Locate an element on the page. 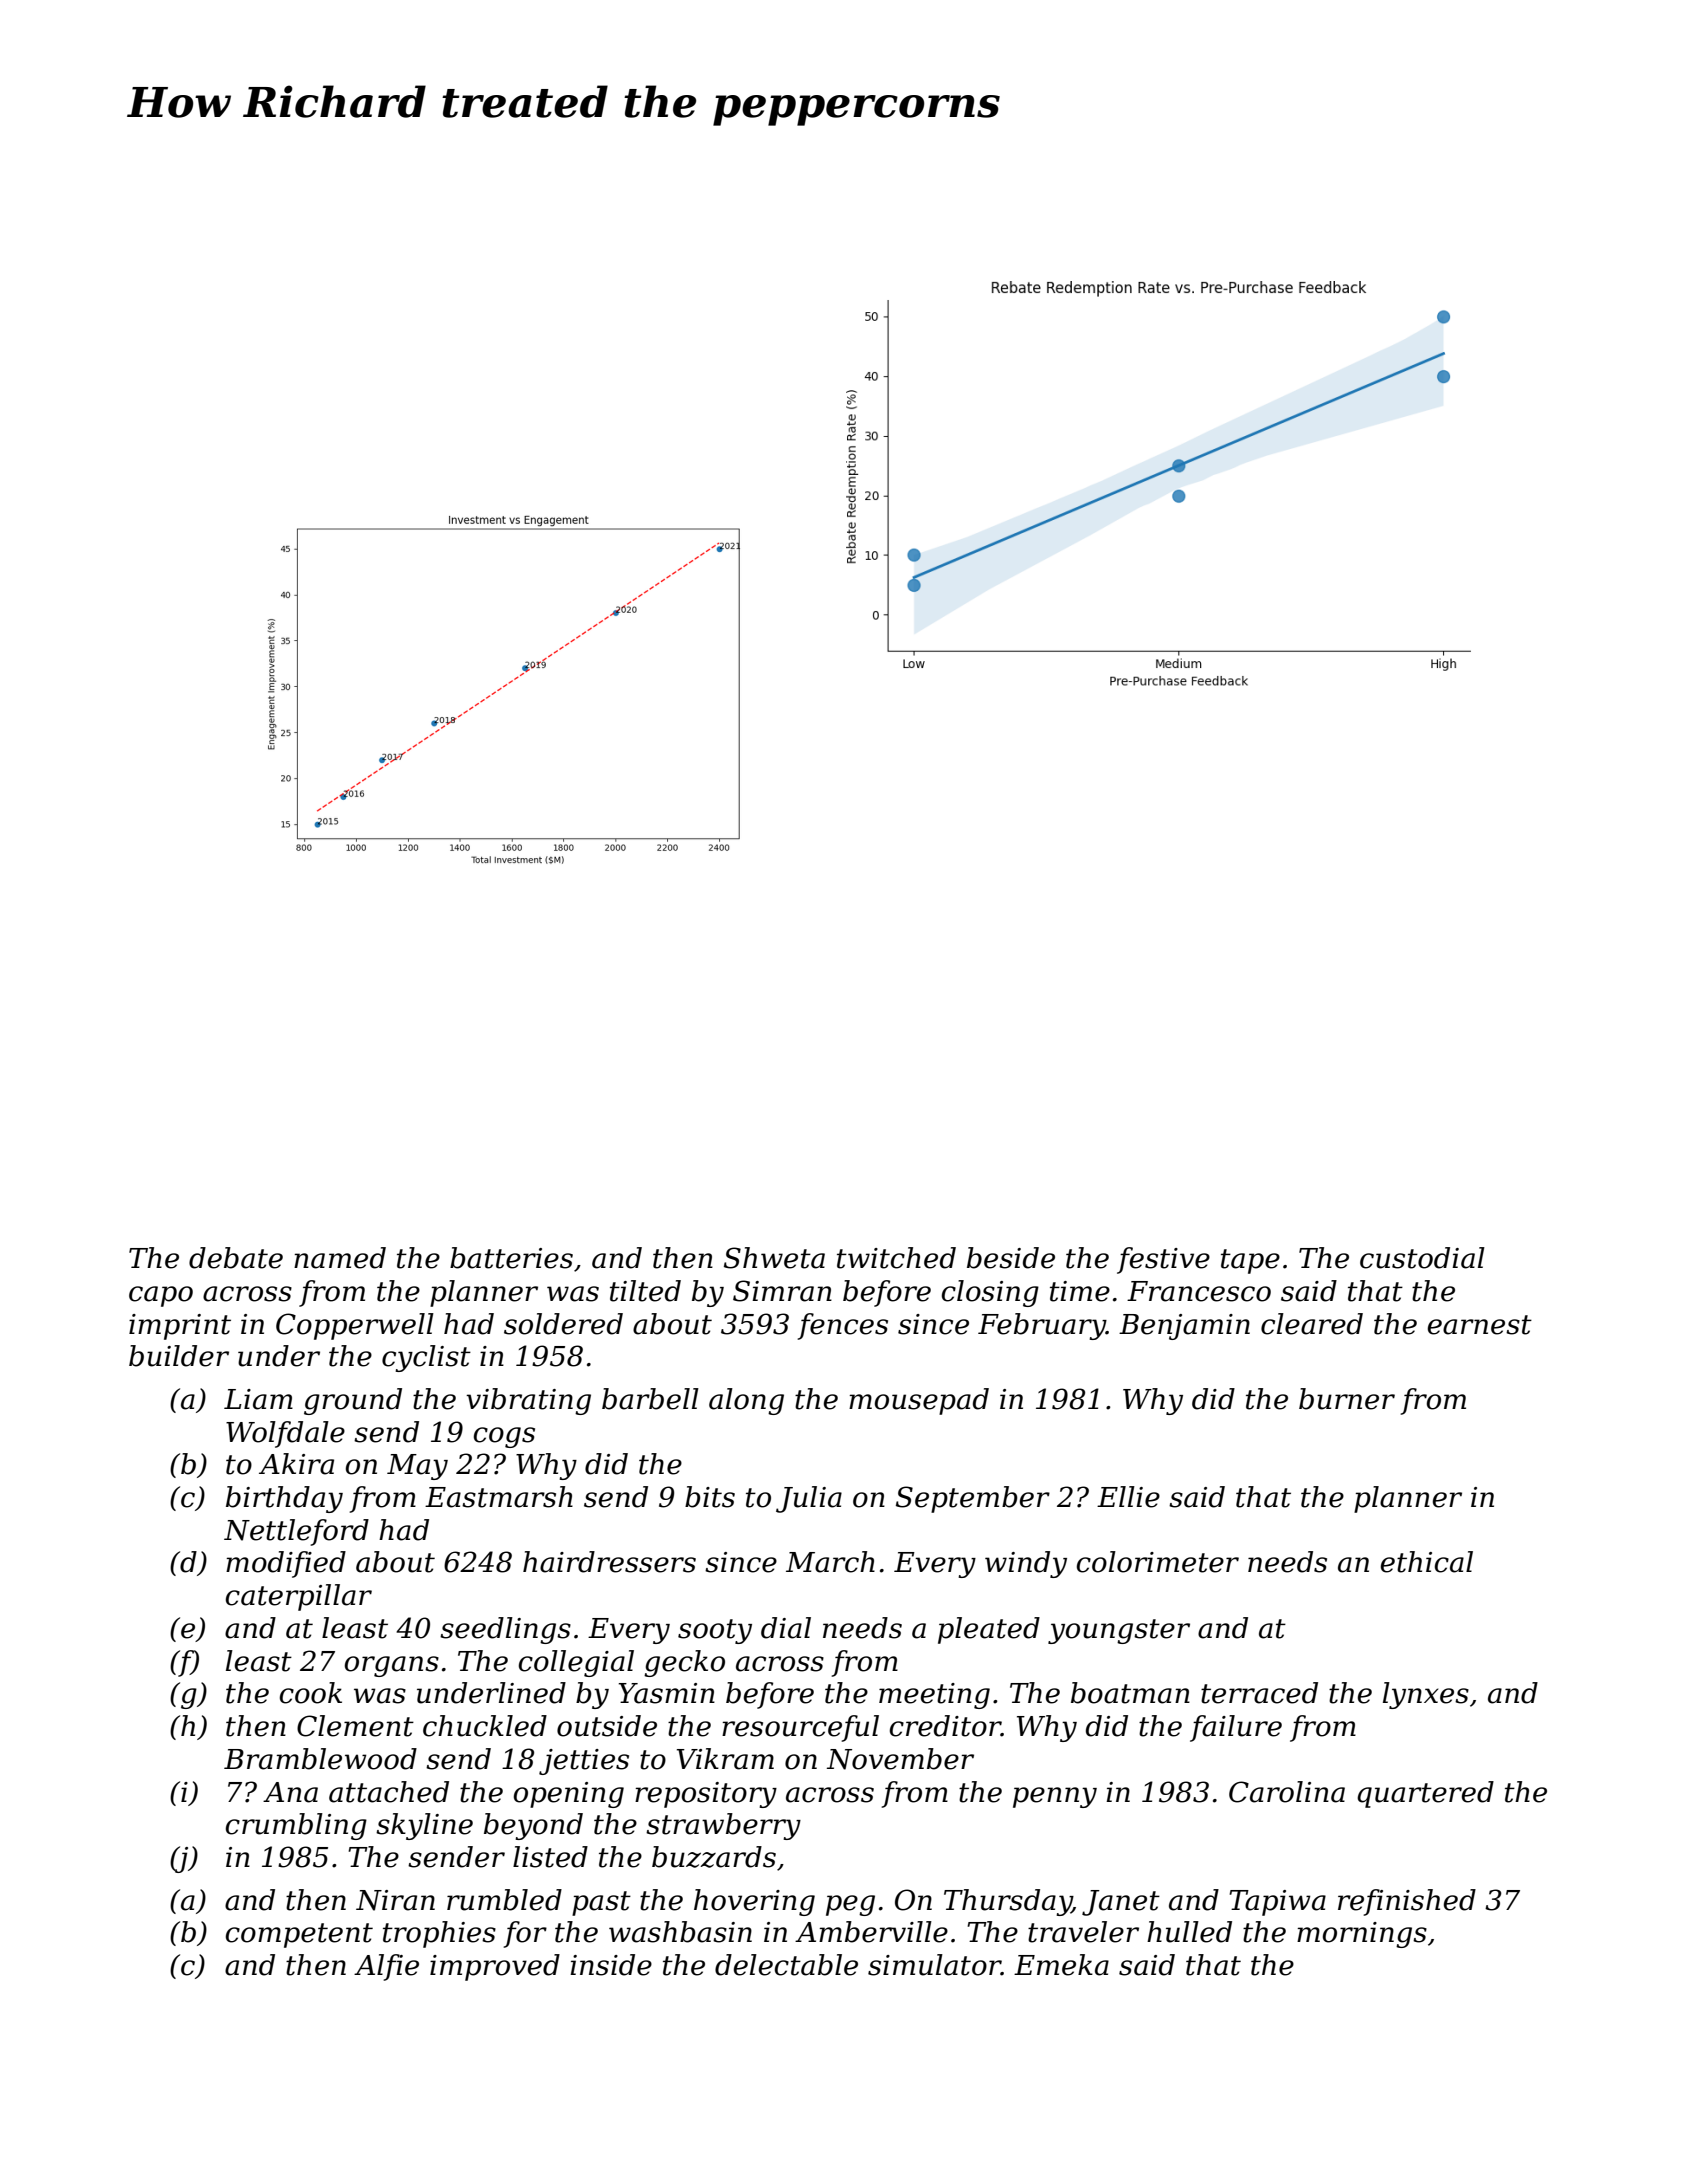  lynxes is located at coordinates (1426, 1695).
